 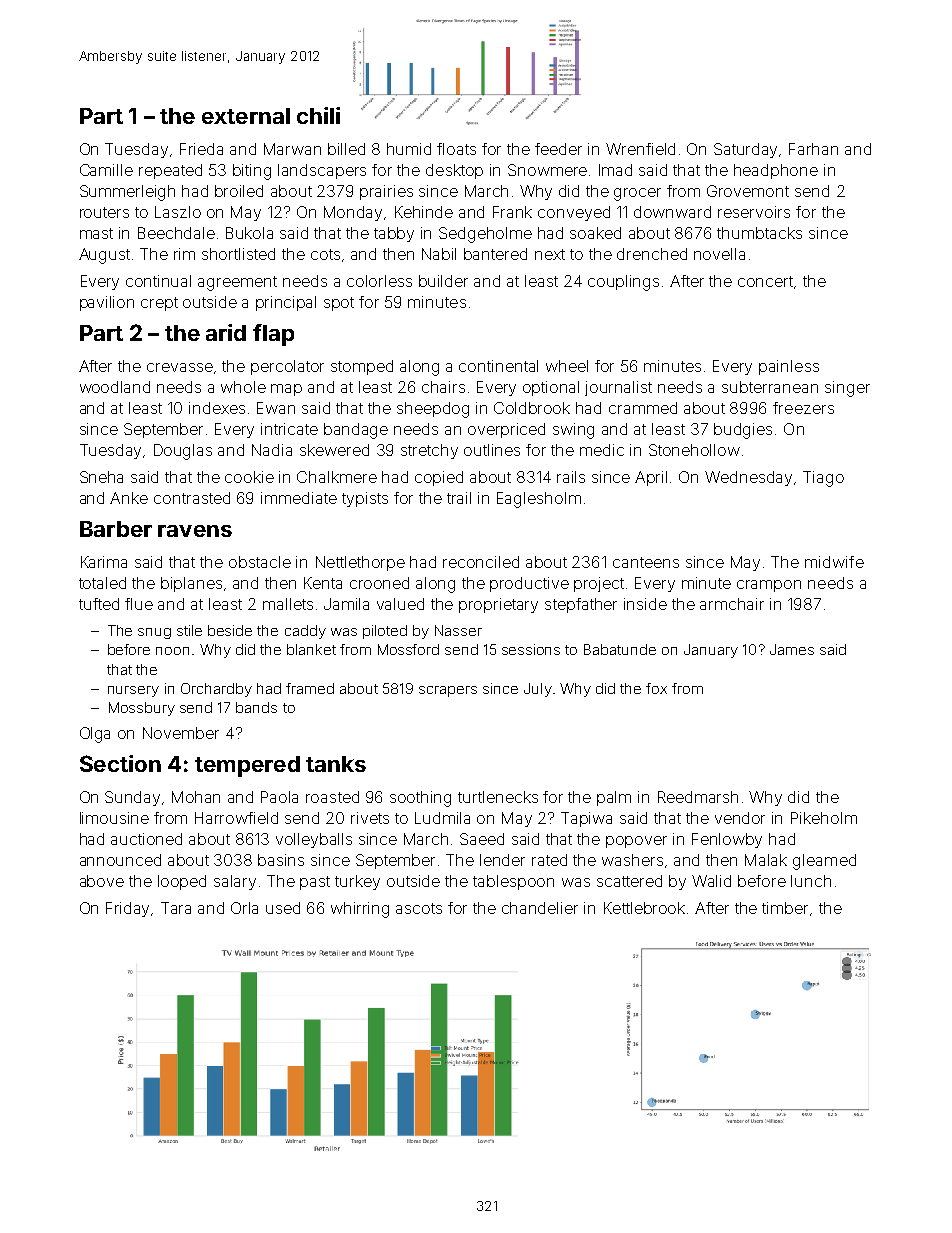 What do you see at coordinates (792, 649) in the screenshot?
I see `James` at bounding box center [792, 649].
